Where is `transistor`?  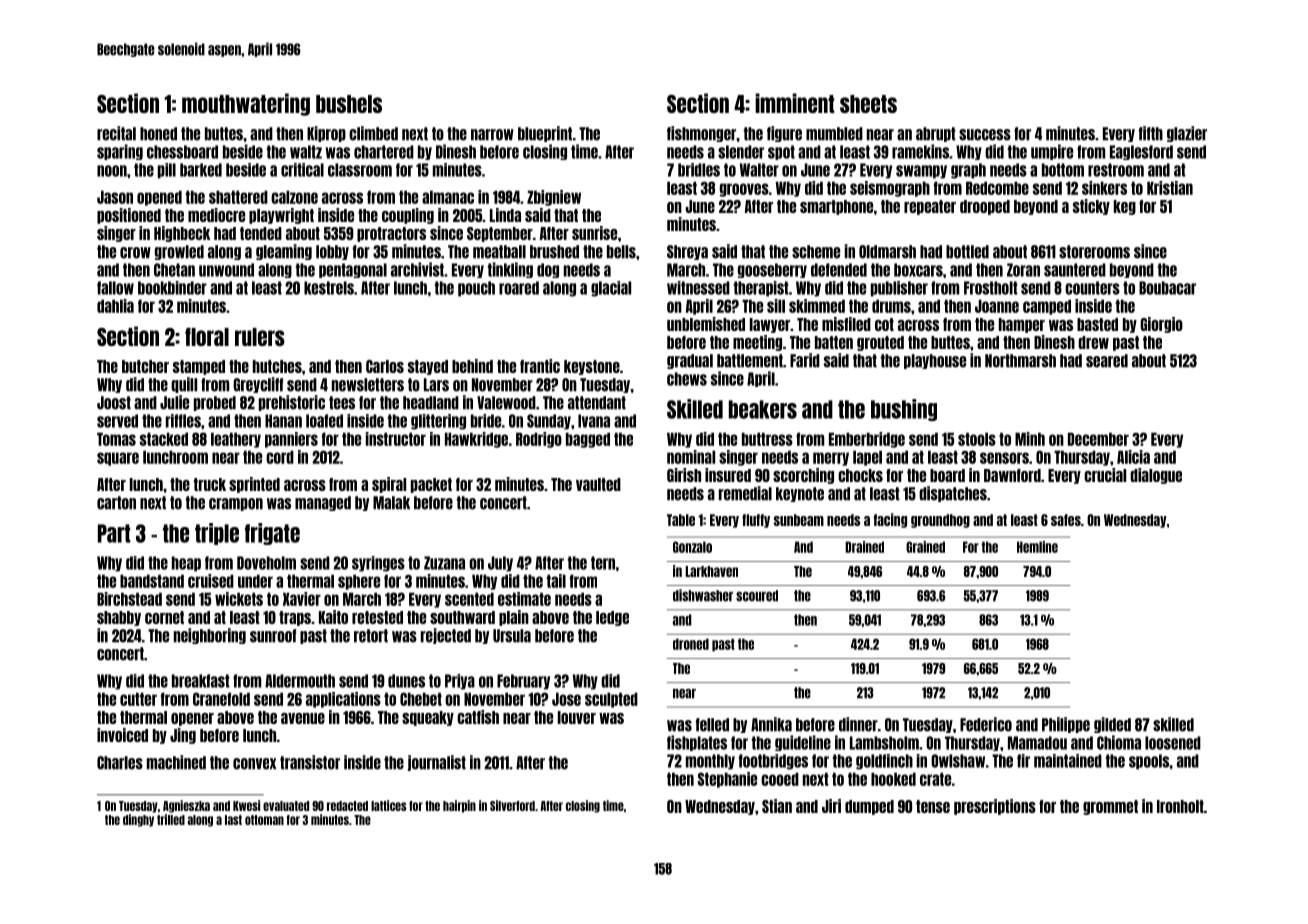
transistor is located at coordinates (310, 762).
